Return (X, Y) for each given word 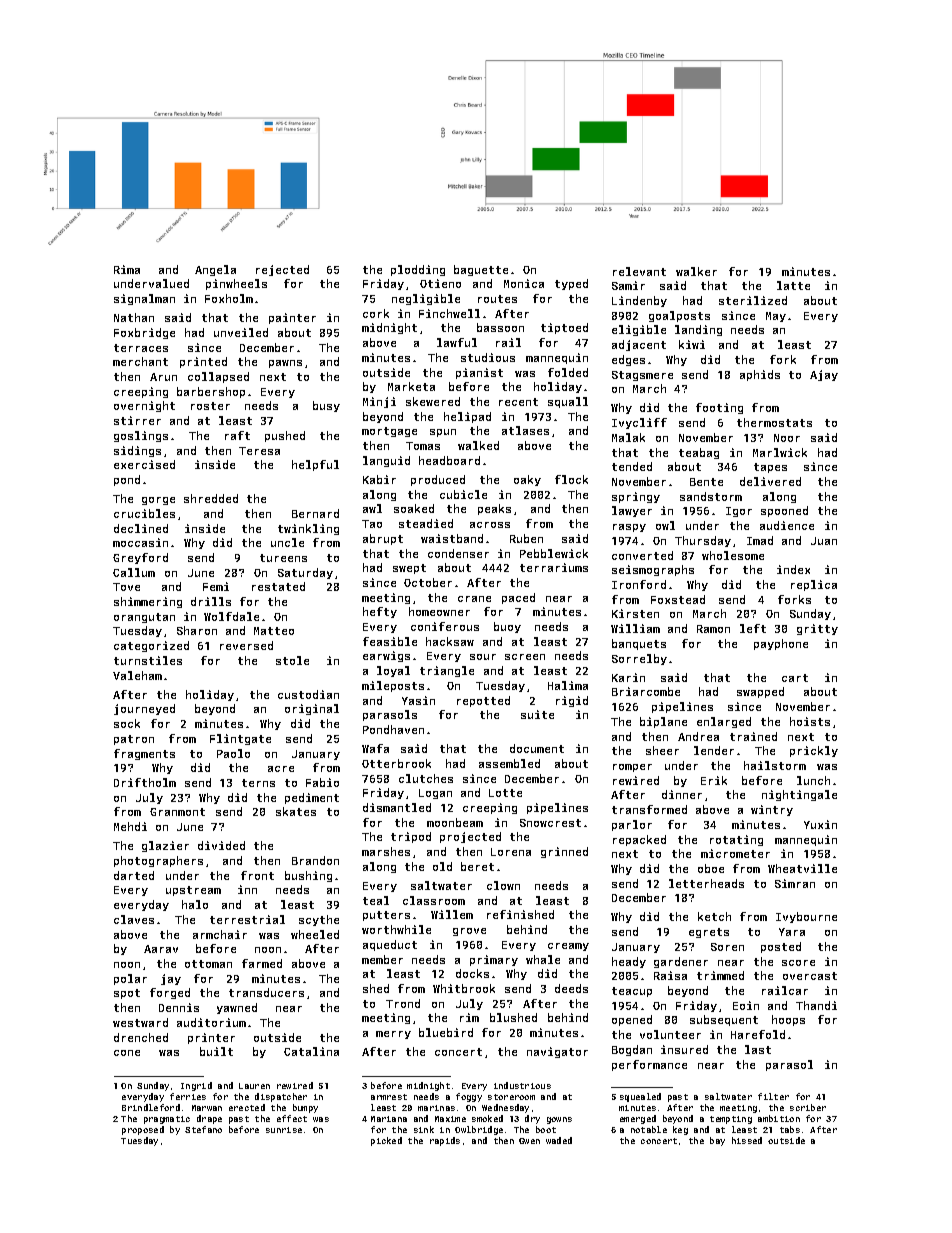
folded (568, 372)
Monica (524, 283)
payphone (781, 644)
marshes (386, 851)
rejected (282, 270)
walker (696, 271)
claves (134, 919)
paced (518, 598)
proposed (143, 1130)
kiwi (692, 344)
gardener (681, 962)
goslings (141, 436)
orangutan (144, 618)
